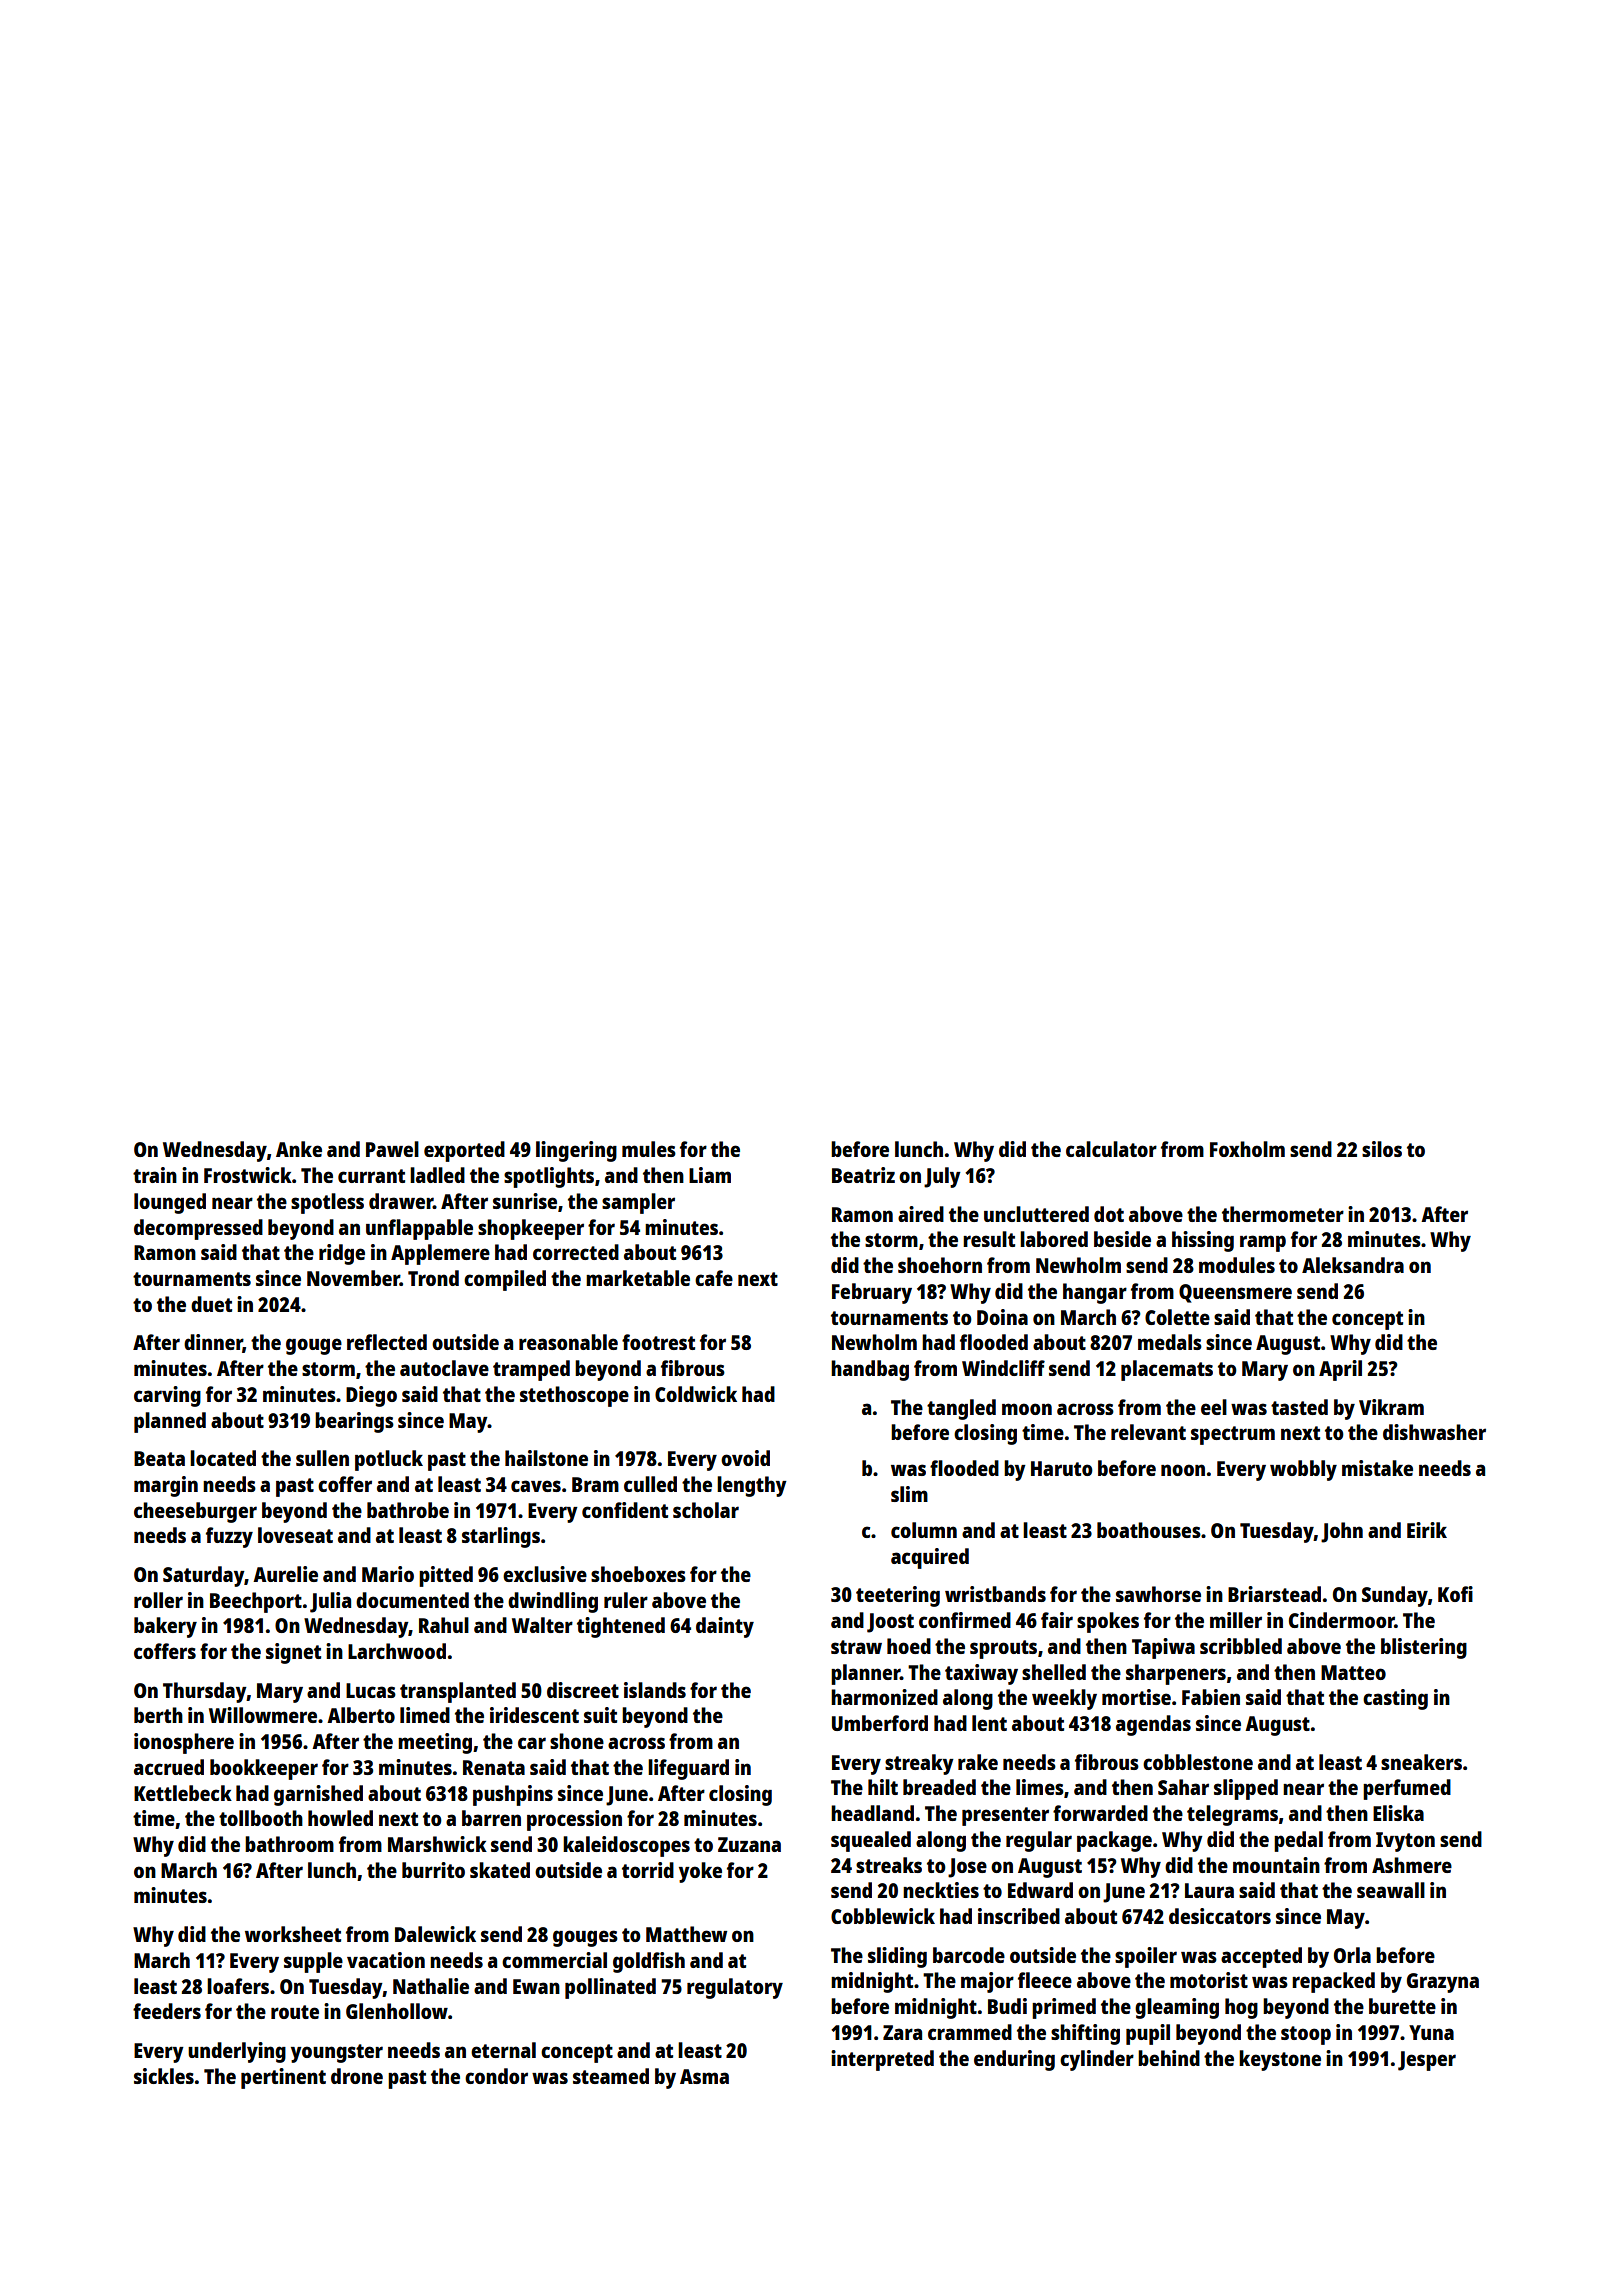  Describe the element at coordinates (237, 2052) in the screenshot. I see `underlying` at that location.
